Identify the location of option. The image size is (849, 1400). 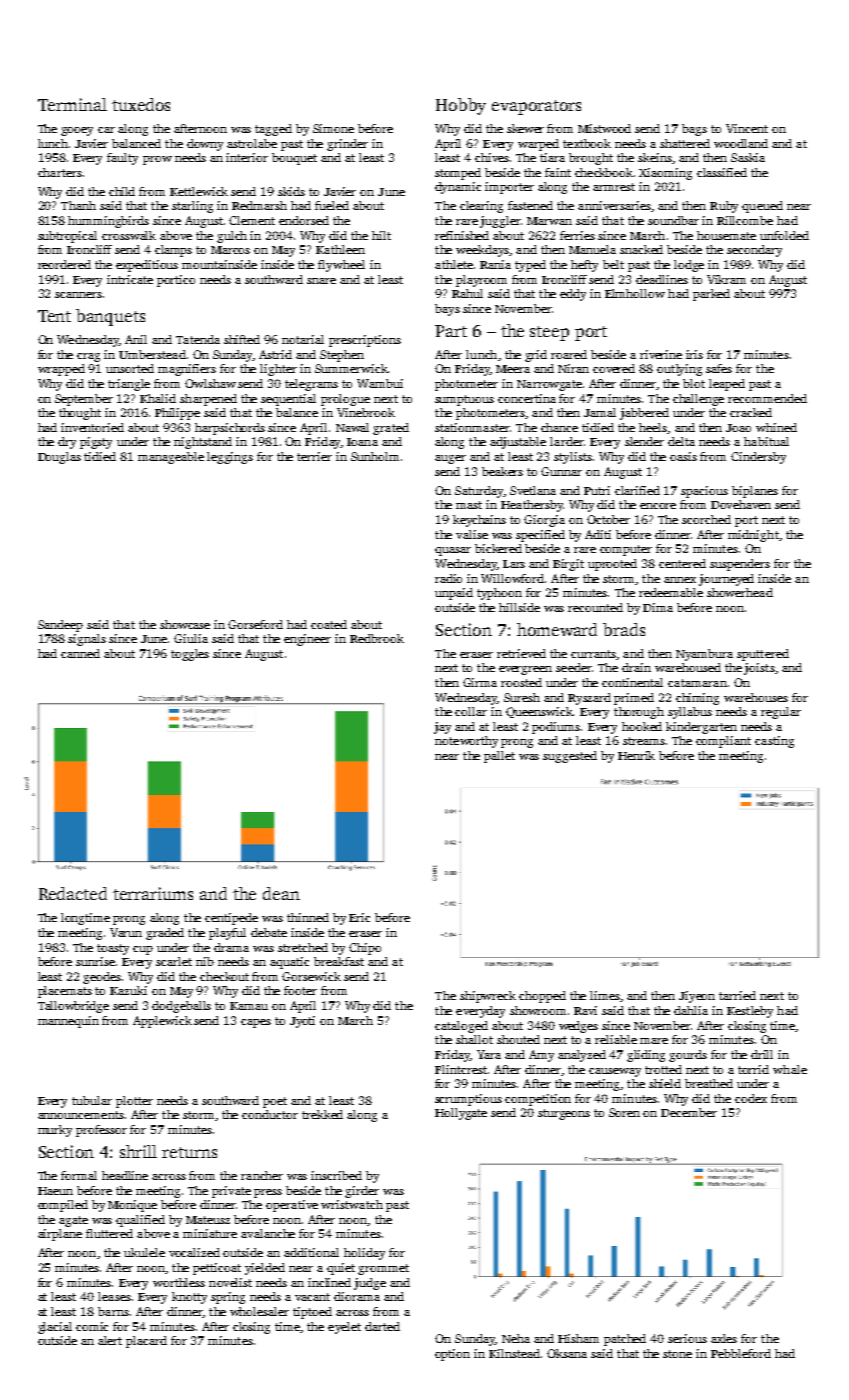
(452, 1355).
